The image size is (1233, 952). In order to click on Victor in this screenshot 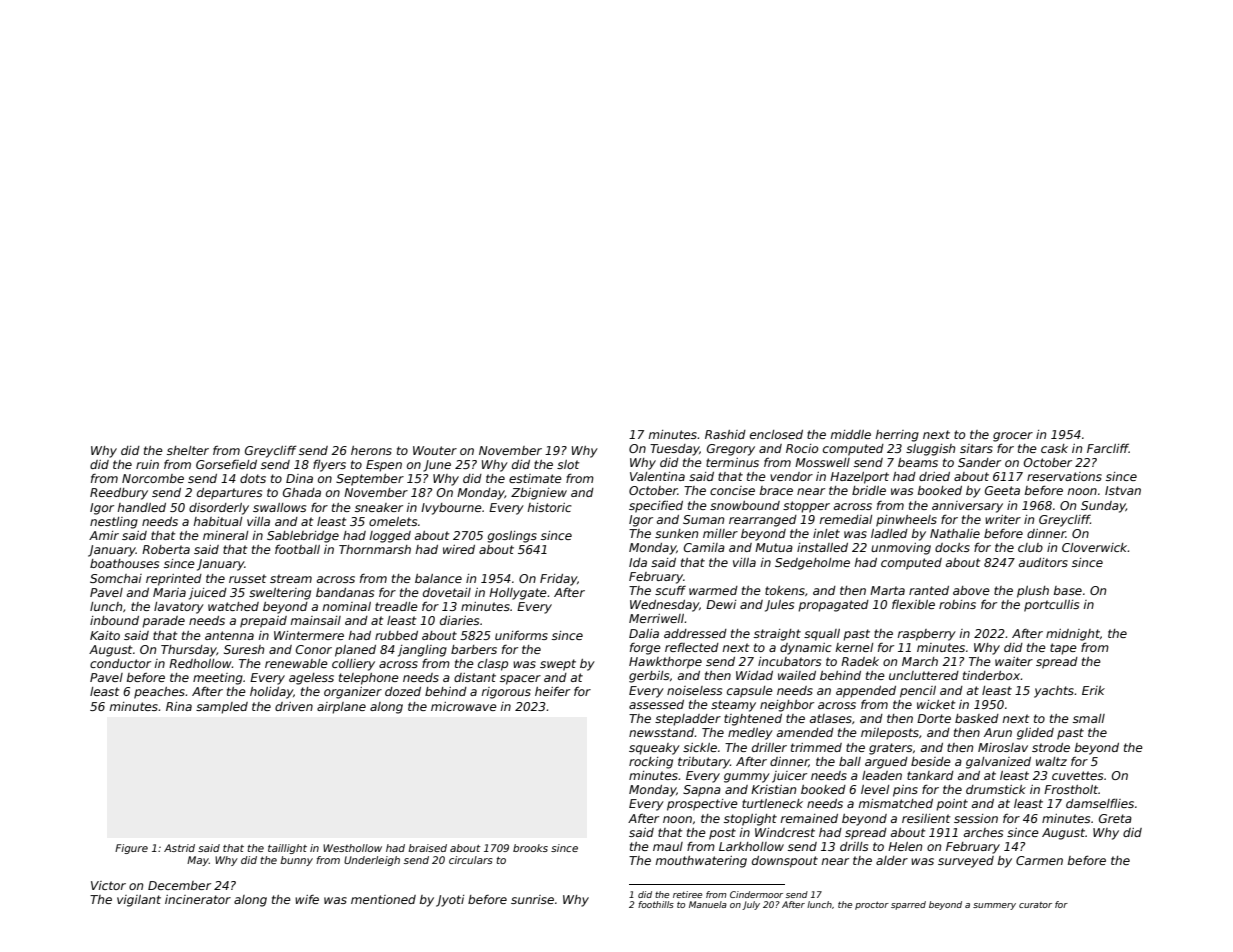, I will do `click(108, 885)`.
